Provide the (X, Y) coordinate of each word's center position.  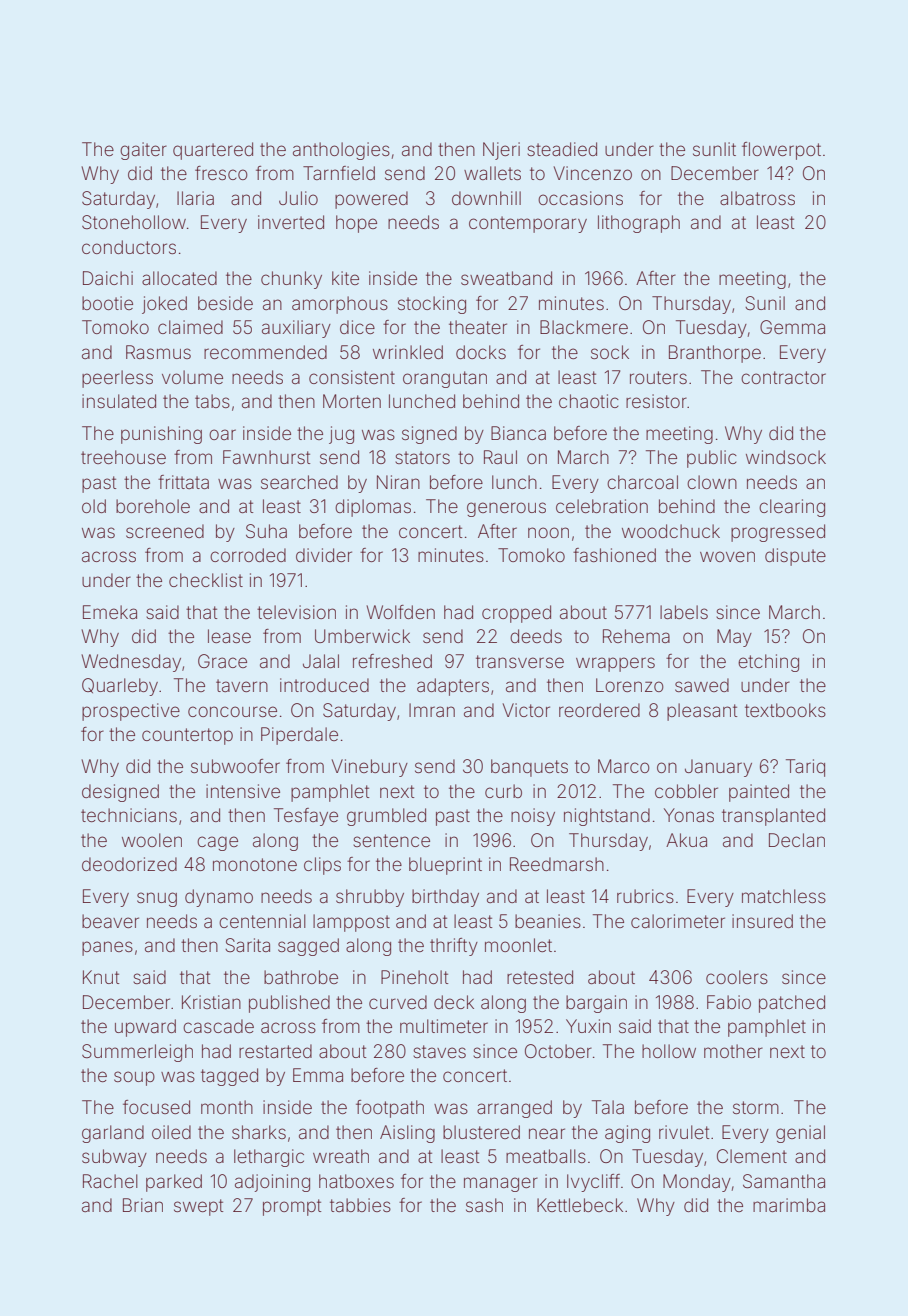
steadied (562, 149)
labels (684, 612)
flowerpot (781, 151)
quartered (213, 151)
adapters (453, 687)
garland (113, 1134)
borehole (153, 506)
